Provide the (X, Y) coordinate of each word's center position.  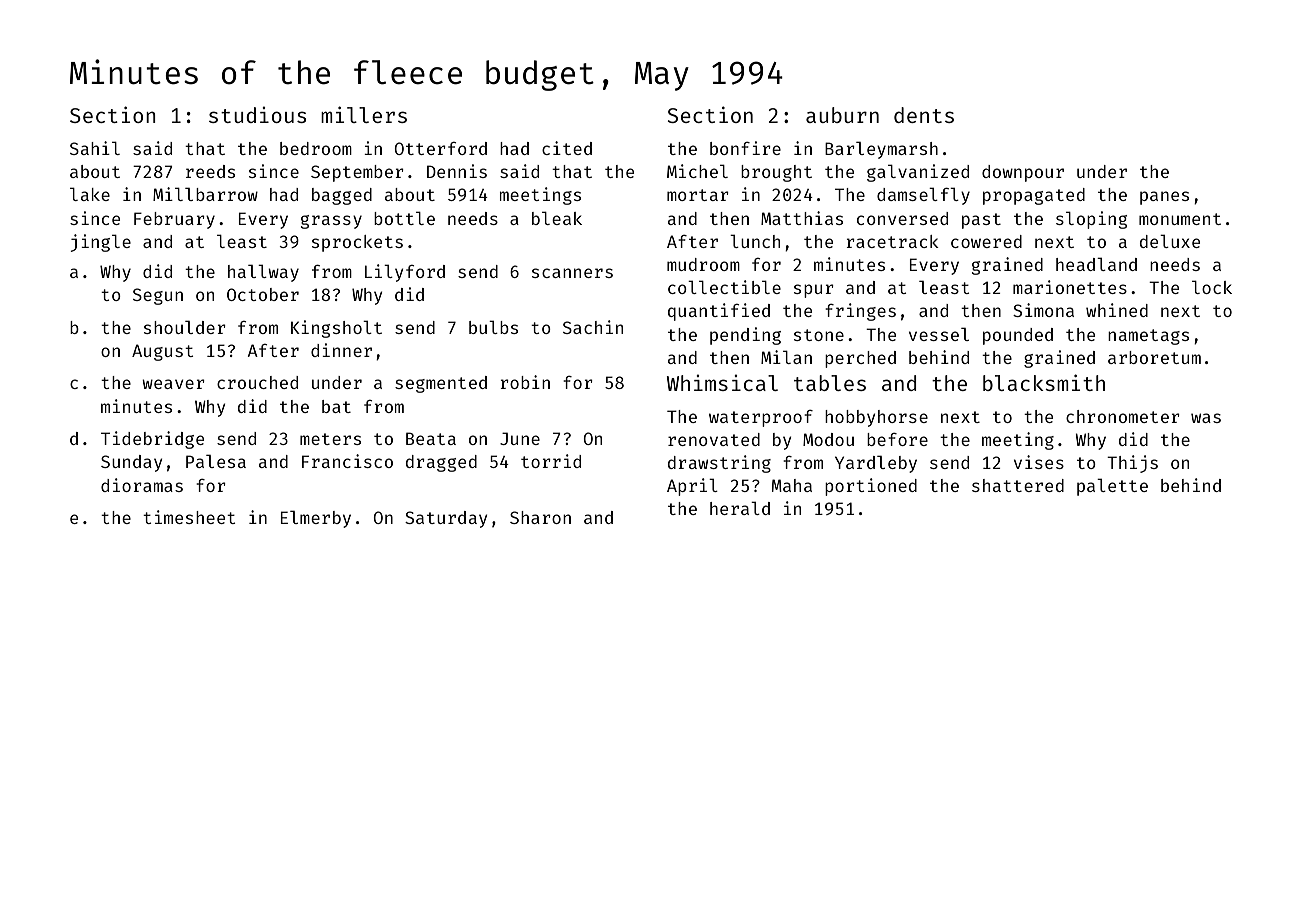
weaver (173, 384)
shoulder (185, 327)
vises (1039, 462)
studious (257, 114)
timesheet (189, 517)
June (520, 438)
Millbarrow (205, 194)
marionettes (1070, 287)
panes (1164, 198)
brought (776, 173)
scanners (572, 273)
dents (924, 115)
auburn (842, 115)
